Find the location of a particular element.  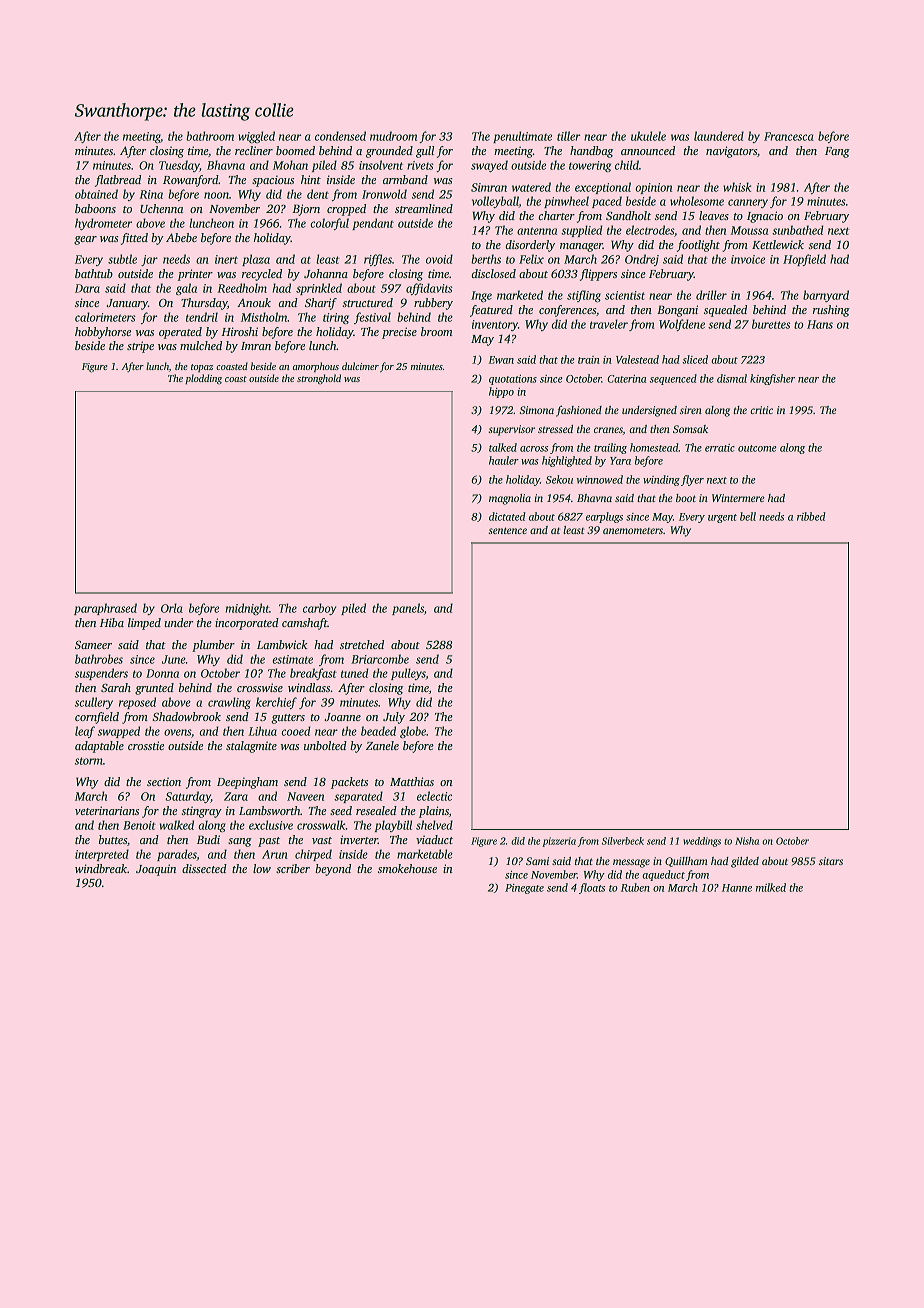

milked is located at coordinates (771, 887).
